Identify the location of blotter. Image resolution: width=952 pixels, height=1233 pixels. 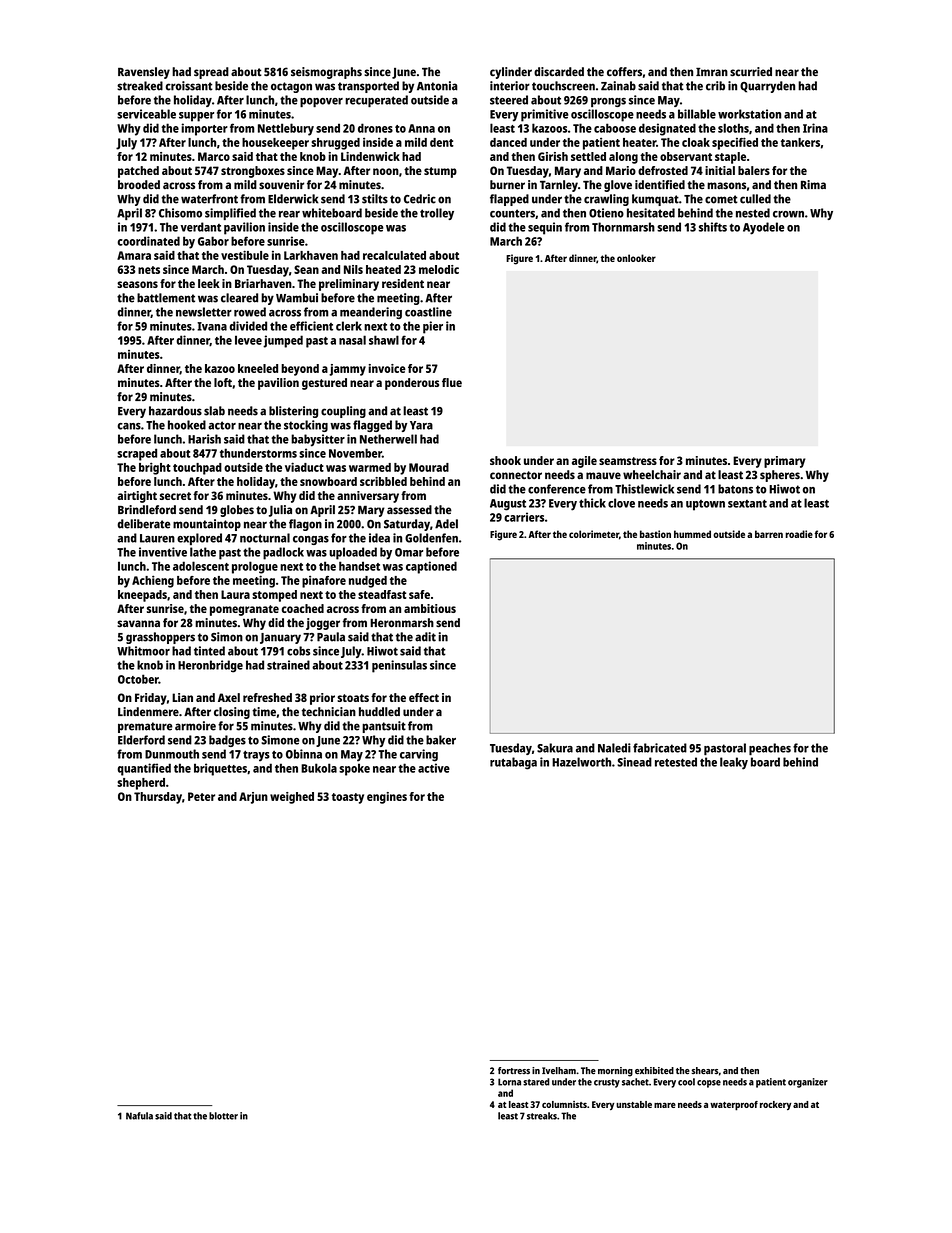
(223, 1116).
